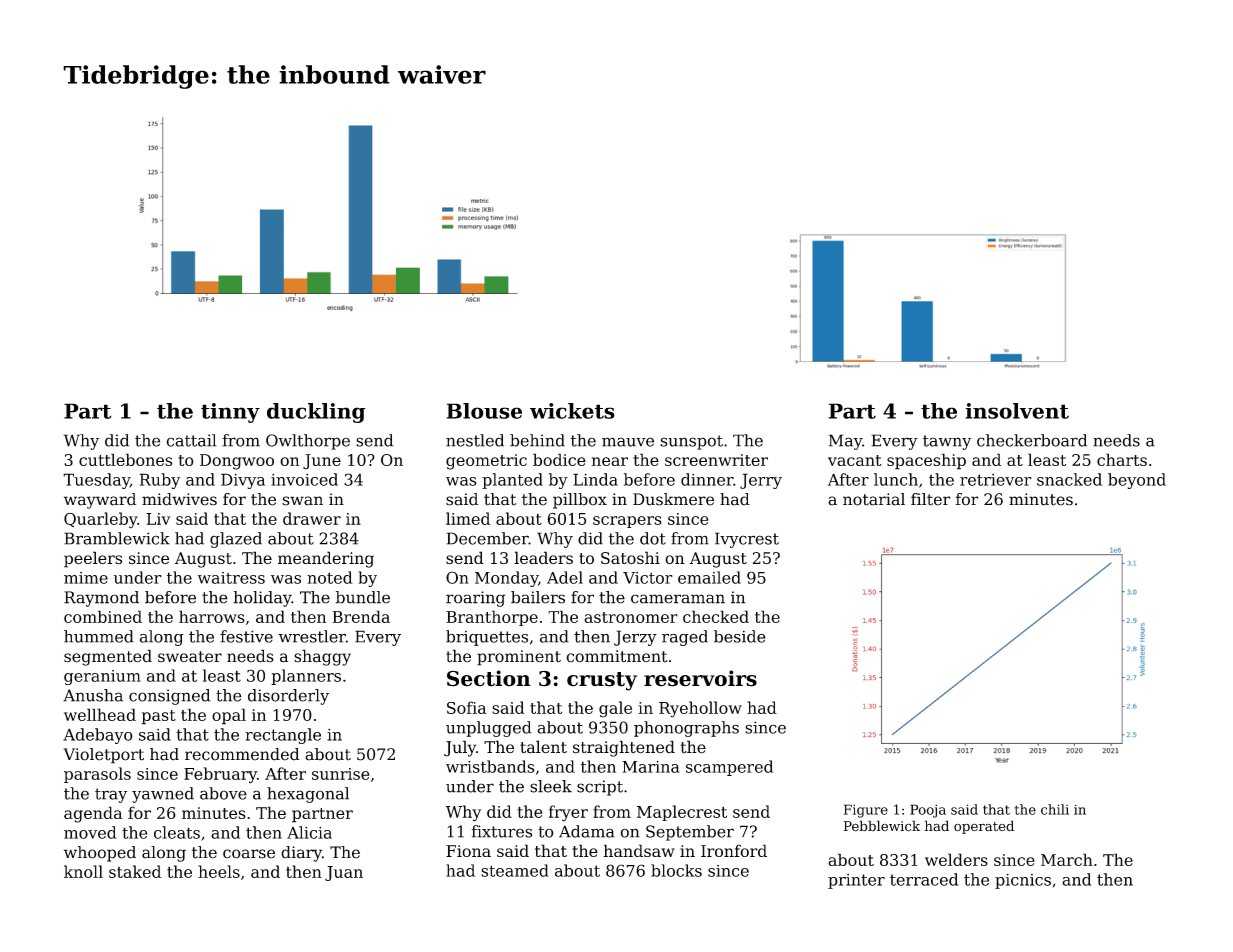  Describe the element at coordinates (242, 754) in the image. I see `recommended` at that location.
